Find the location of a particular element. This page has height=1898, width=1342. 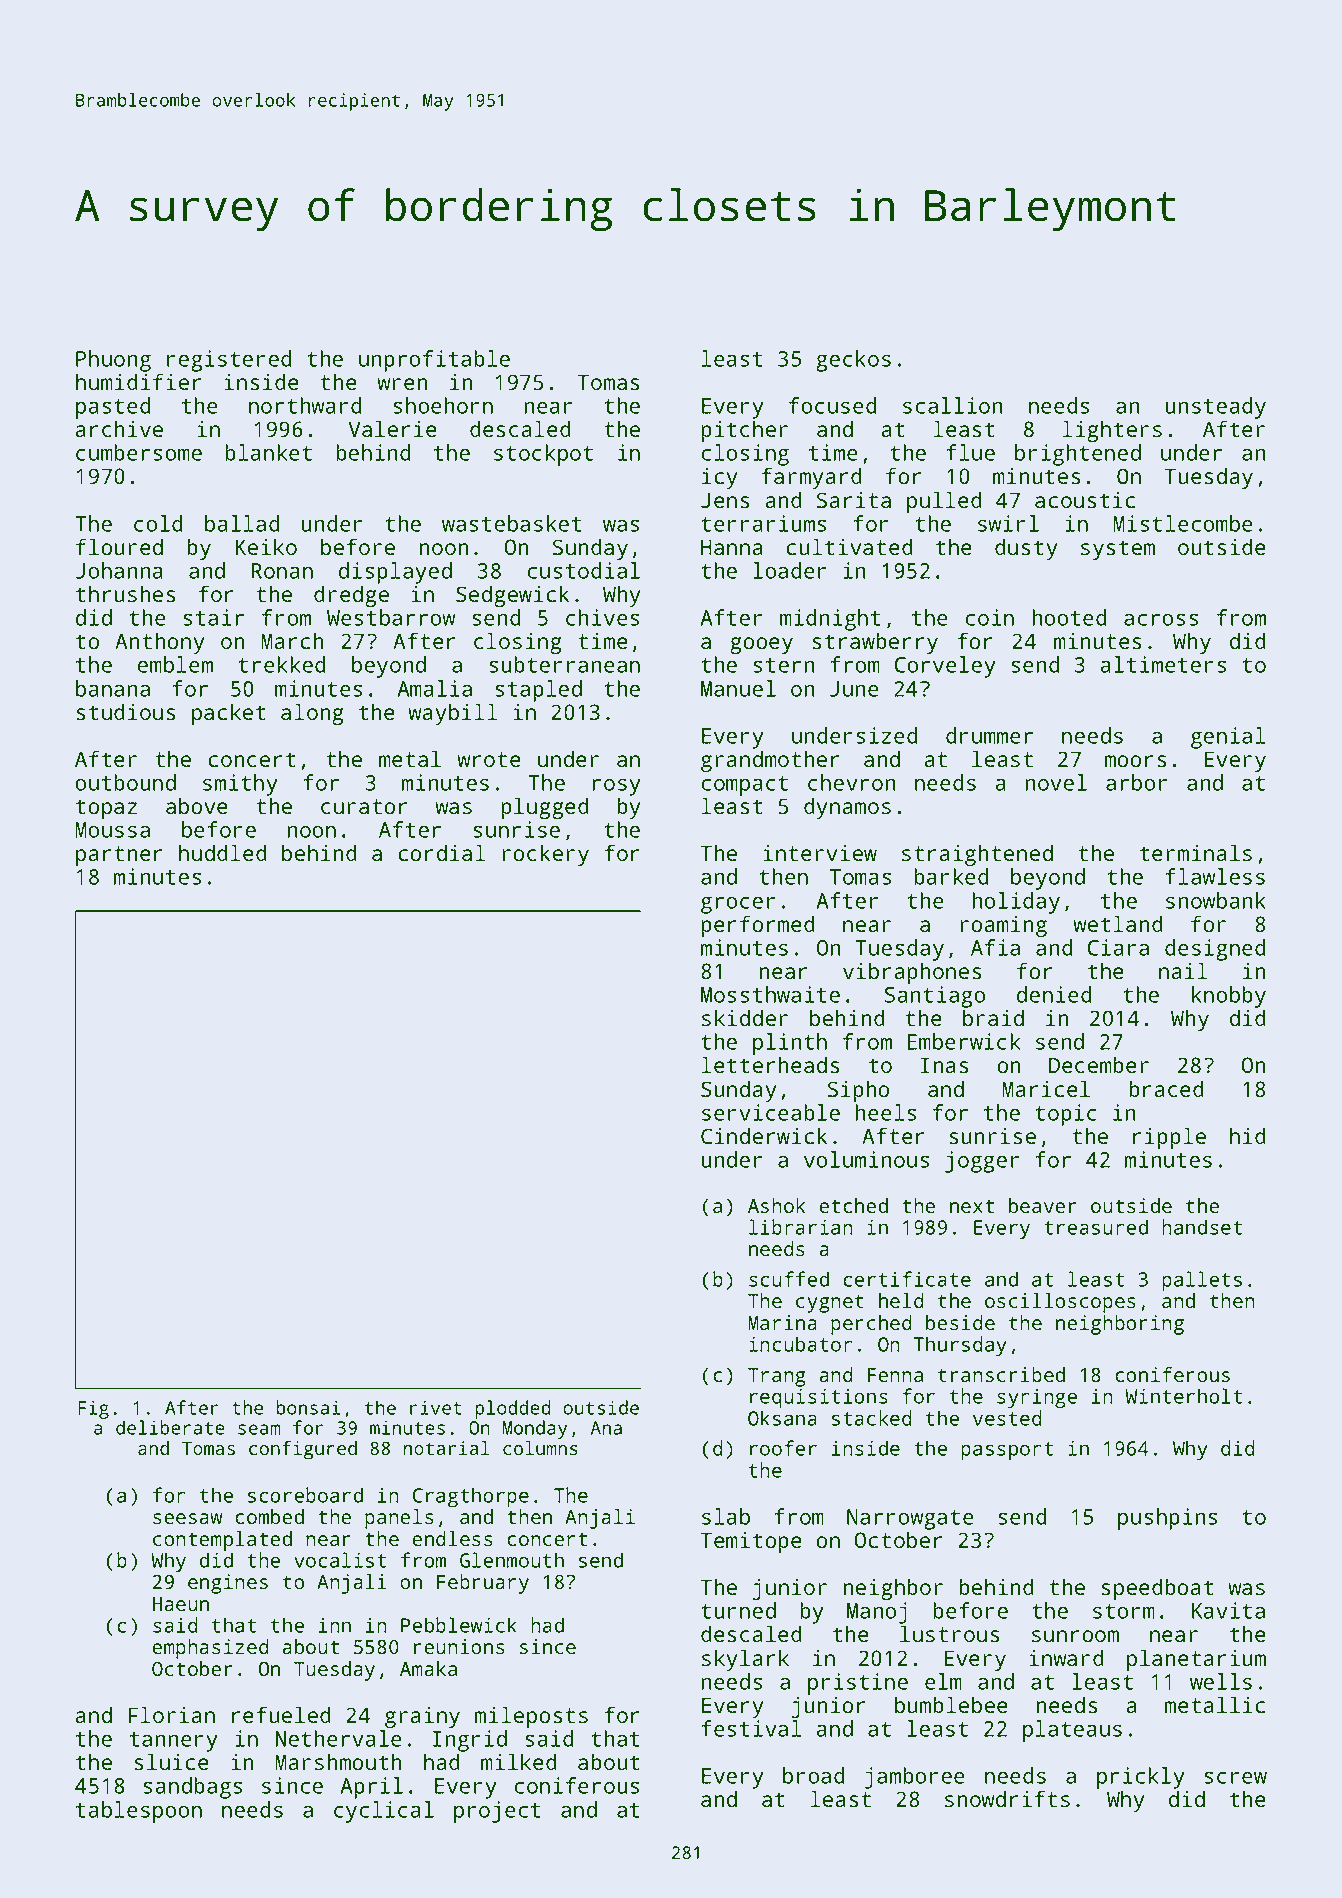

Corveley is located at coordinates (945, 667).
